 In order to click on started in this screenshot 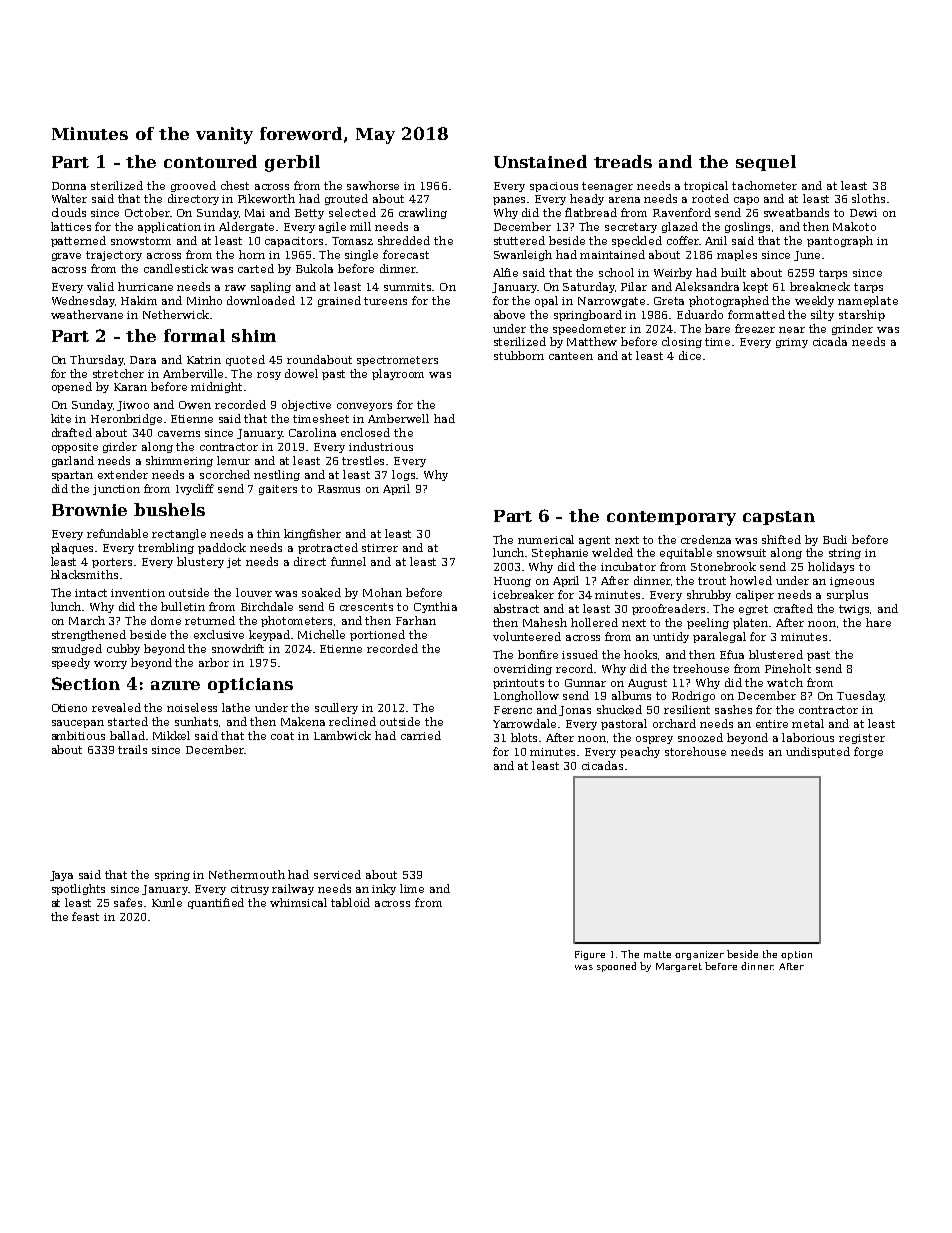, I will do `click(128, 721)`.
